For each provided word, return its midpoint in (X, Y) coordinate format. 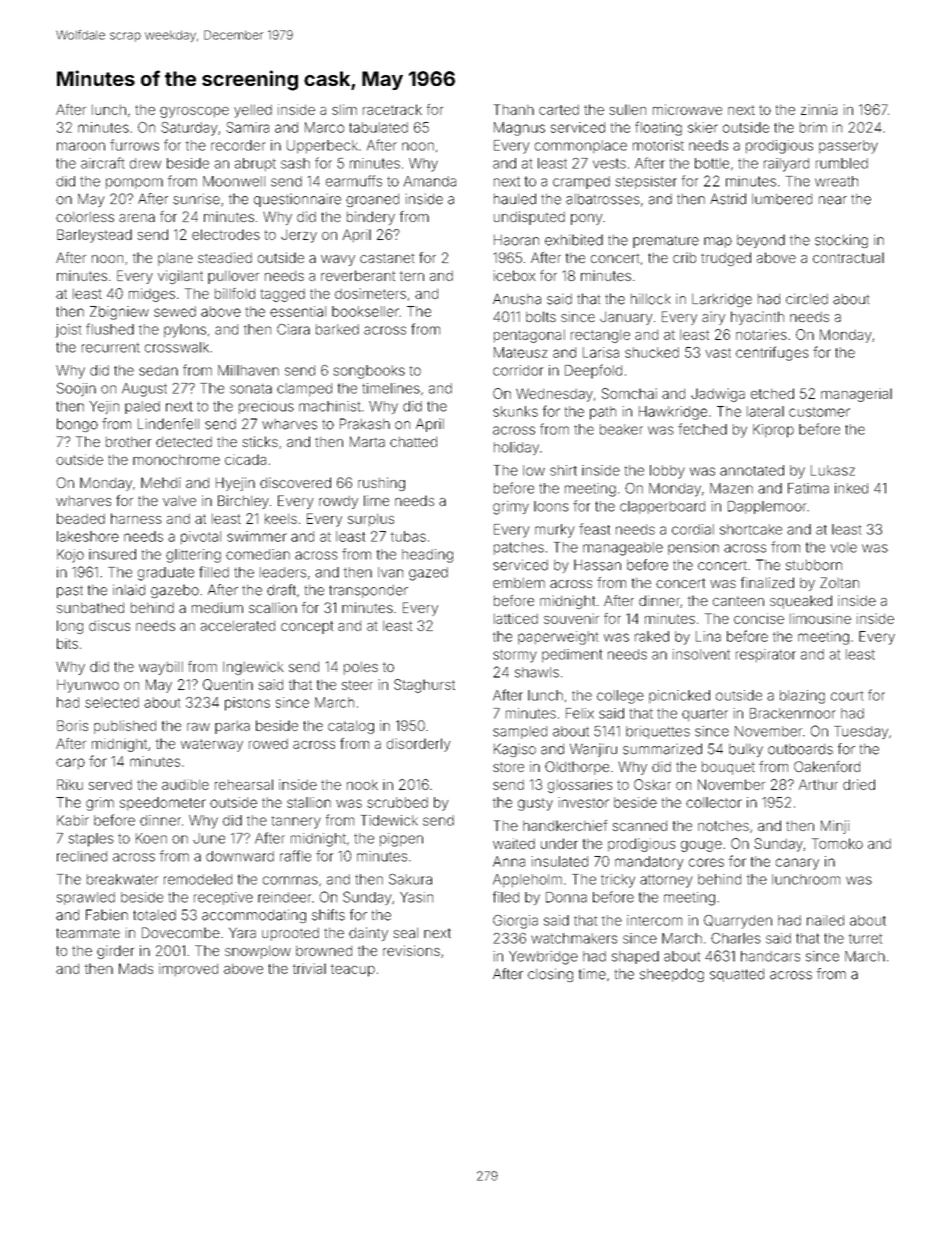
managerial (856, 395)
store (508, 767)
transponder (368, 591)
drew (145, 163)
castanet (387, 258)
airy (713, 318)
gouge (701, 846)
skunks (515, 411)
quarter (705, 715)
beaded (81, 518)
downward (240, 856)
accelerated (237, 626)
